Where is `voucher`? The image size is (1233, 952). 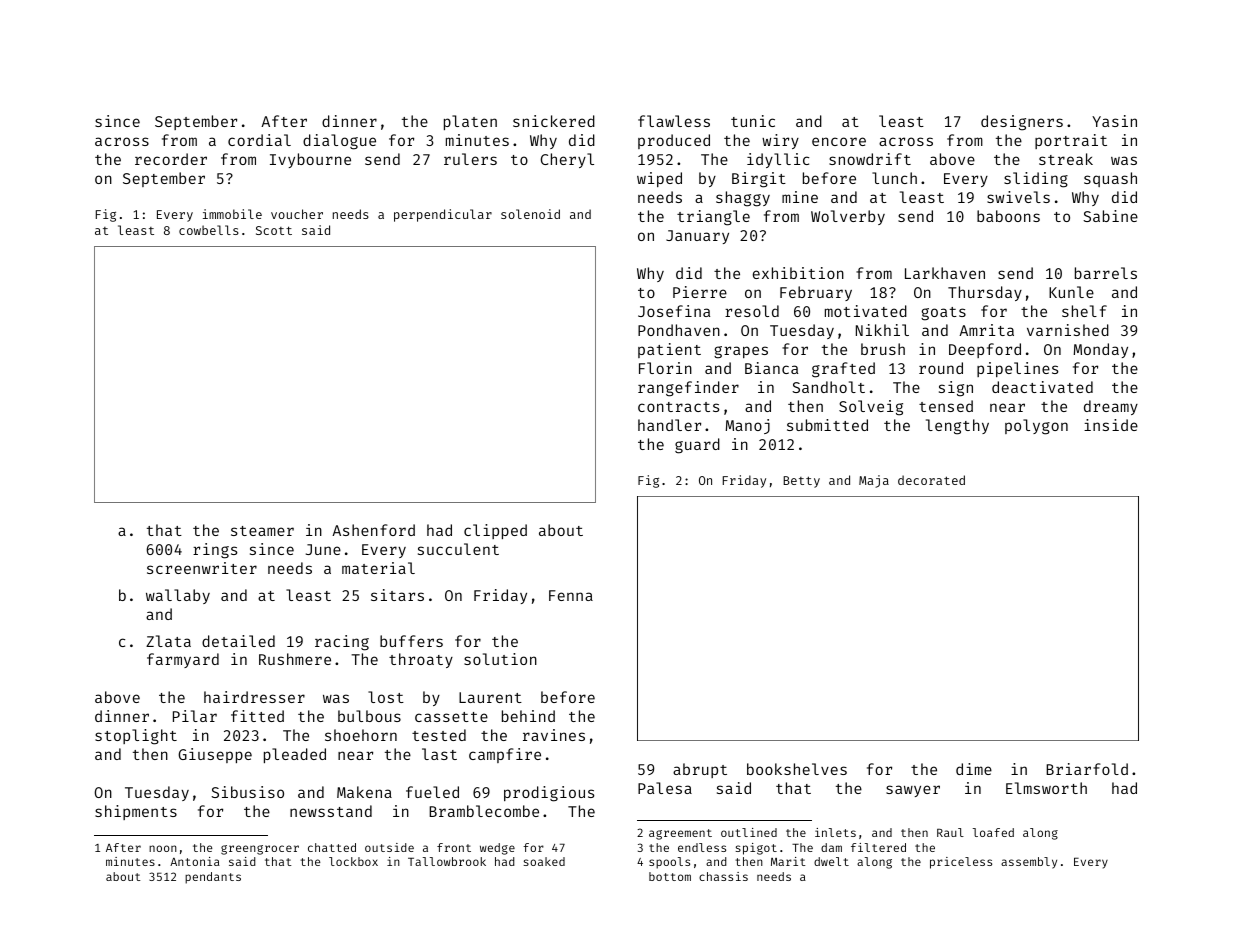 voucher is located at coordinates (297, 214).
